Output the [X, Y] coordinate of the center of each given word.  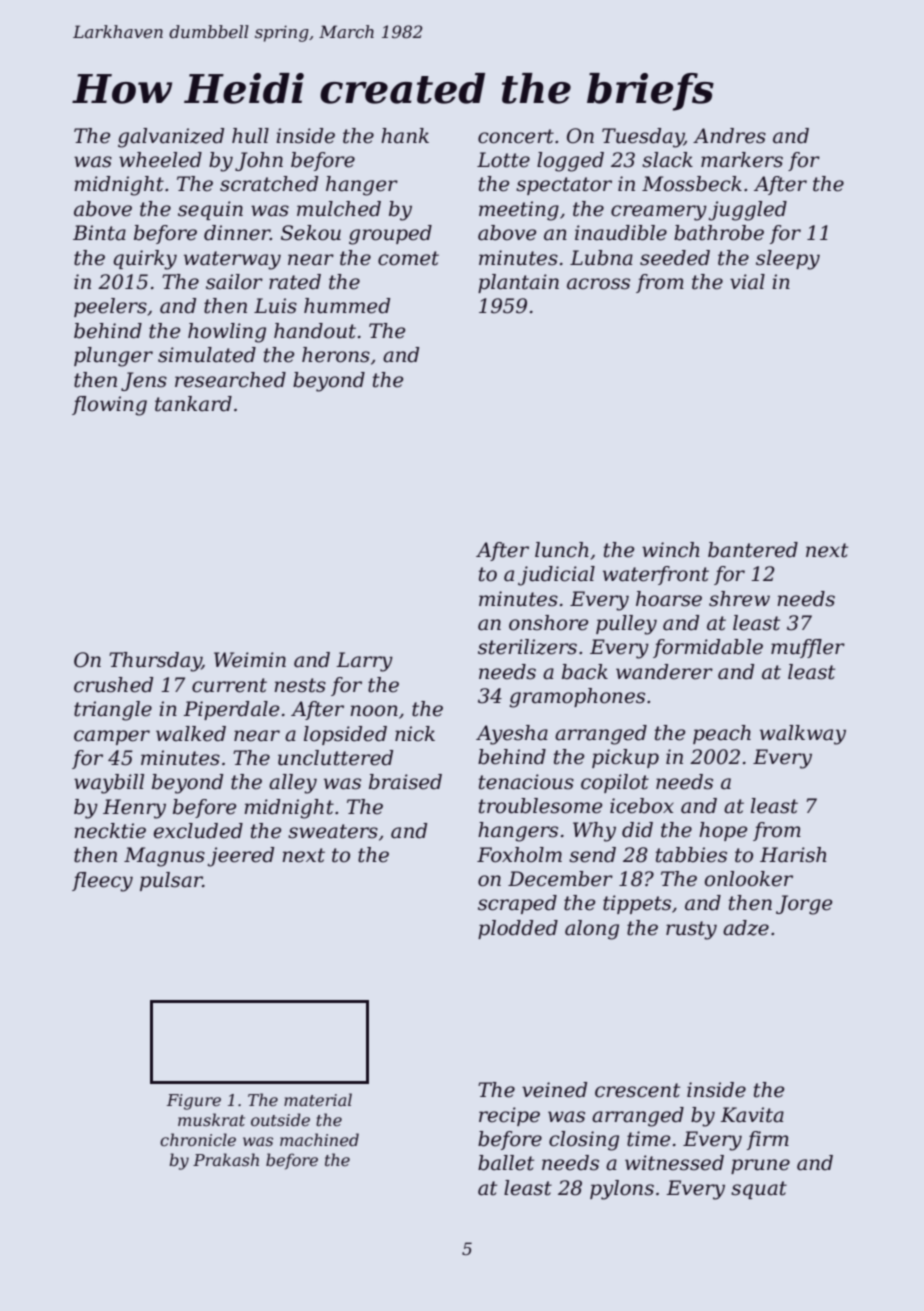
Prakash [226, 1159]
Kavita [752, 1115]
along [592, 930]
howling [227, 333]
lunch [562, 550]
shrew [739, 599]
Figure [194, 1102]
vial [747, 282]
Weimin [250, 660]
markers [742, 160]
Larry [364, 662]
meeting [519, 211]
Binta [99, 233]
